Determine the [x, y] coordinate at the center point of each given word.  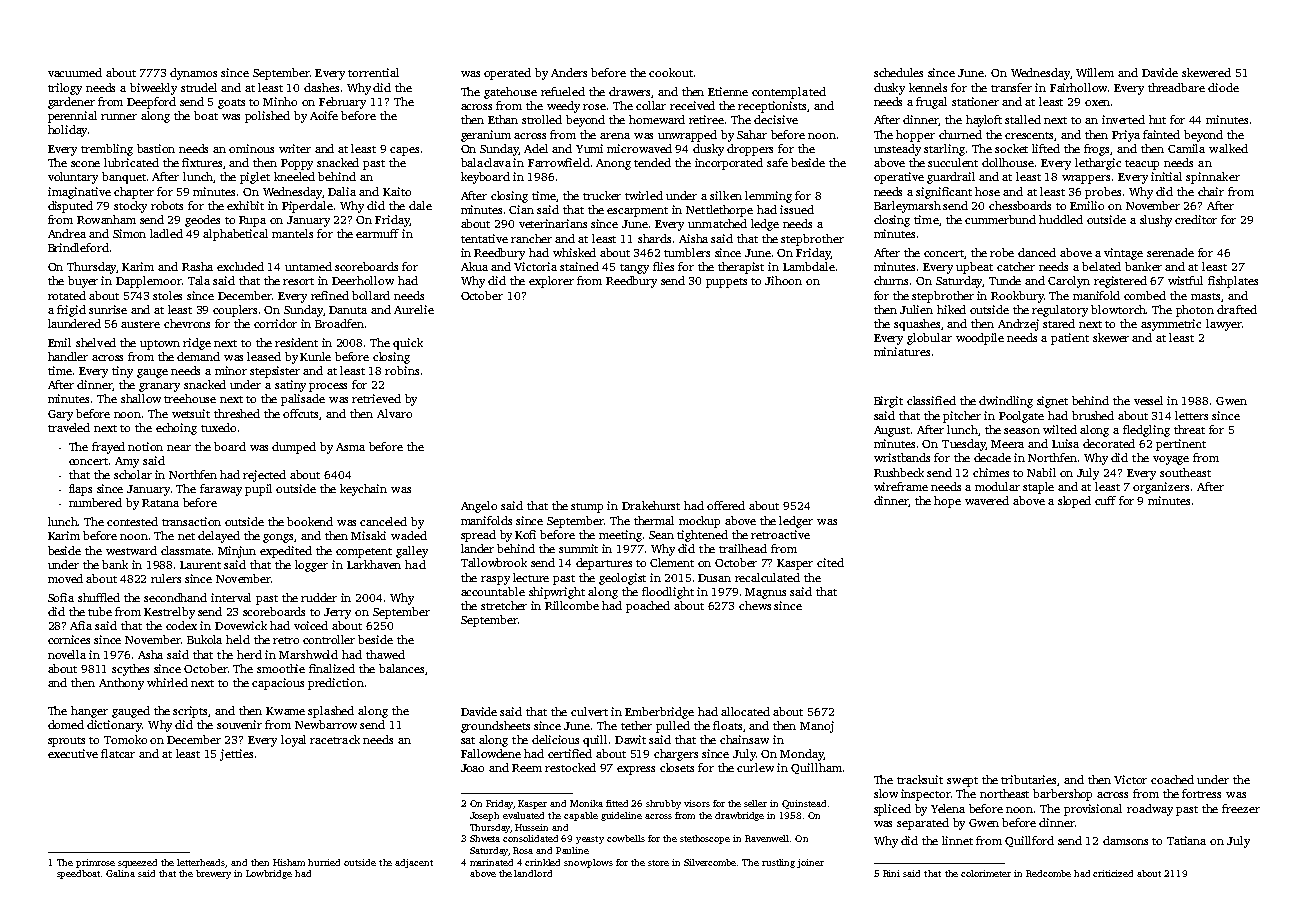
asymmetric [1171, 325]
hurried [324, 862]
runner [119, 117]
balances [401, 668]
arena [615, 136]
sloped [1074, 502]
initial [1166, 176]
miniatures [902, 351]
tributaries [1029, 780]
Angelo [479, 507]
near [179, 448]
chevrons [187, 323]
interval [231, 597]
